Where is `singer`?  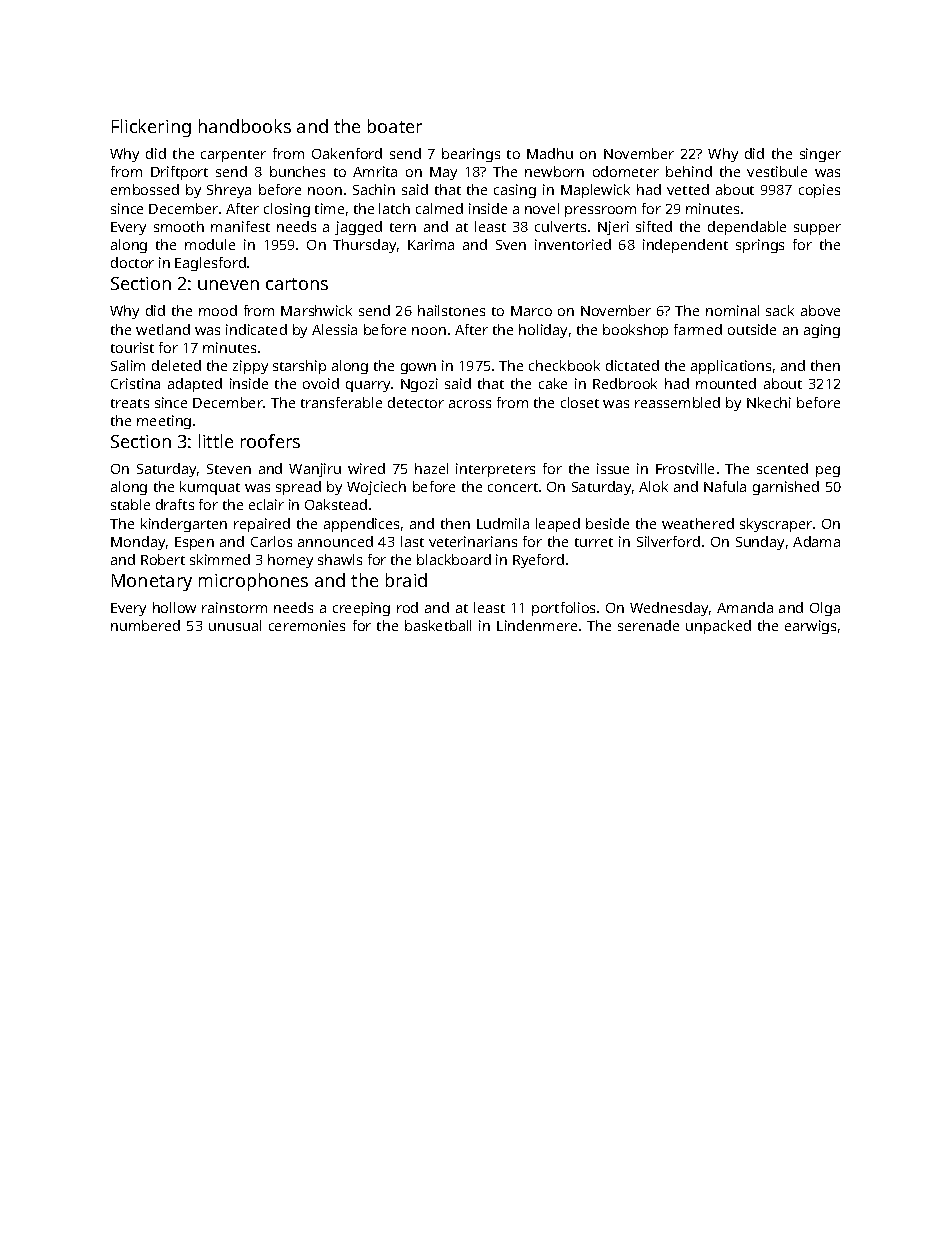 singer is located at coordinates (820, 155).
